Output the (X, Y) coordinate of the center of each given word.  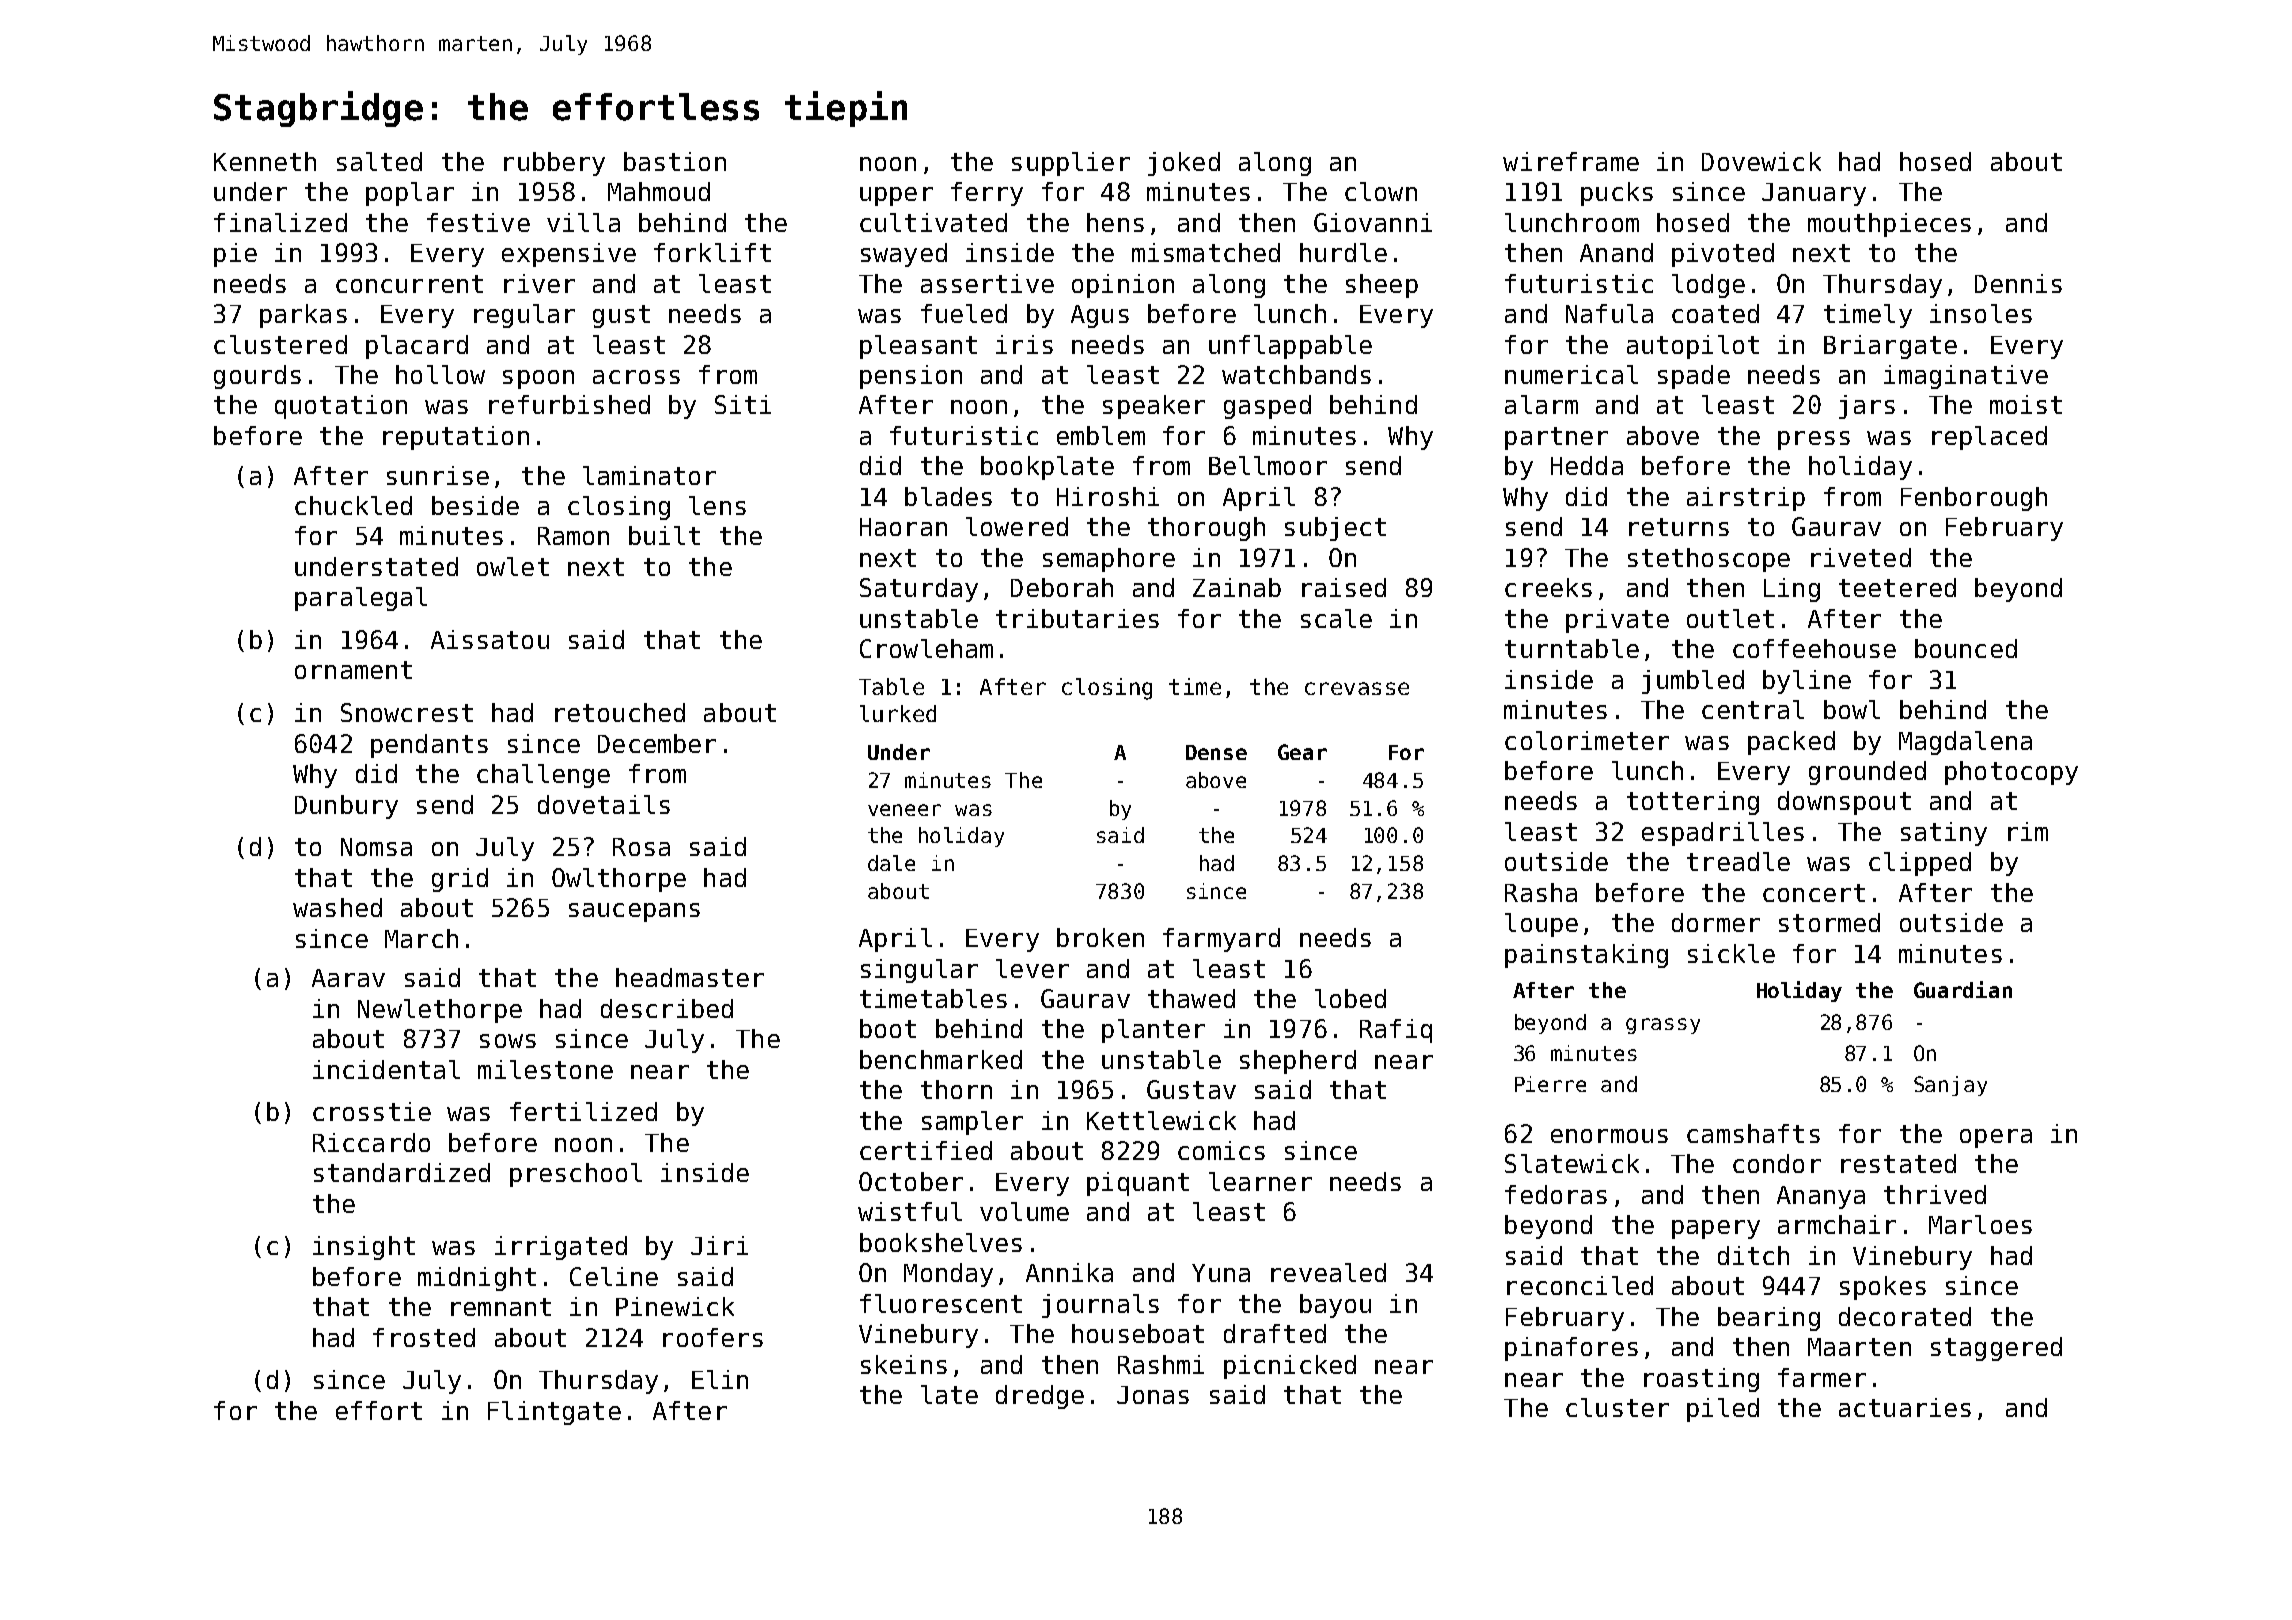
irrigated (561, 1248)
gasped (1267, 407)
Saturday (919, 590)
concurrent (409, 284)
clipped (1920, 864)
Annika (1069, 1272)
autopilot (1693, 347)
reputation (456, 438)
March (421, 938)
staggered (1996, 1349)
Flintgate (554, 1413)
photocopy (2011, 773)
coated (1715, 313)
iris (1024, 344)
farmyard (1221, 940)
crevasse (1357, 688)
